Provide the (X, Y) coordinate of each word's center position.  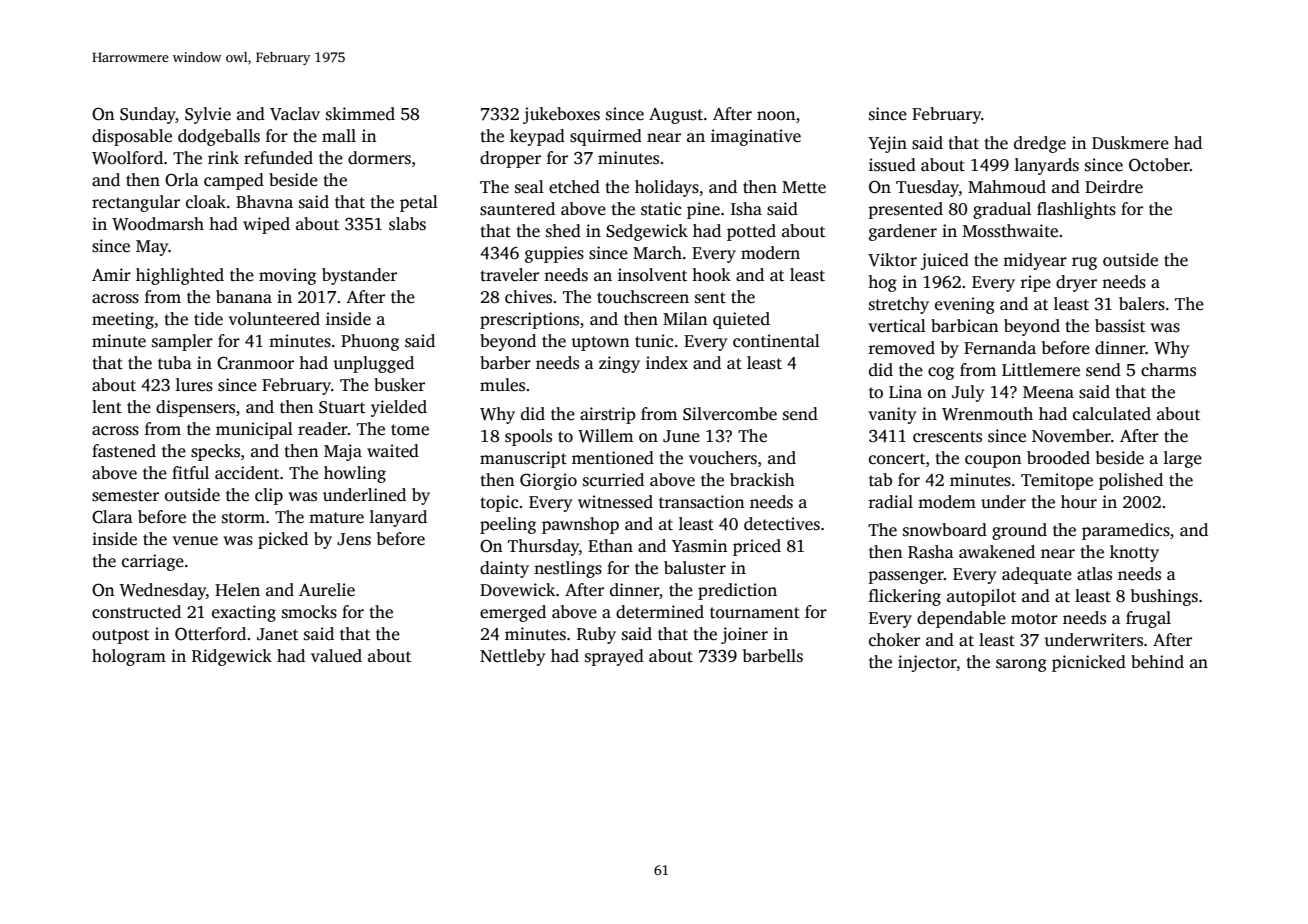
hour (1079, 502)
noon (776, 116)
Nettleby (512, 657)
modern (770, 253)
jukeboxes (561, 115)
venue (195, 541)
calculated (1112, 414)
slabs (407, 224)
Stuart (342, 407)
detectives (782, 524)
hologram (129, 657)
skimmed (360, 114)
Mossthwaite (1010, 231)
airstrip (607, 415)
